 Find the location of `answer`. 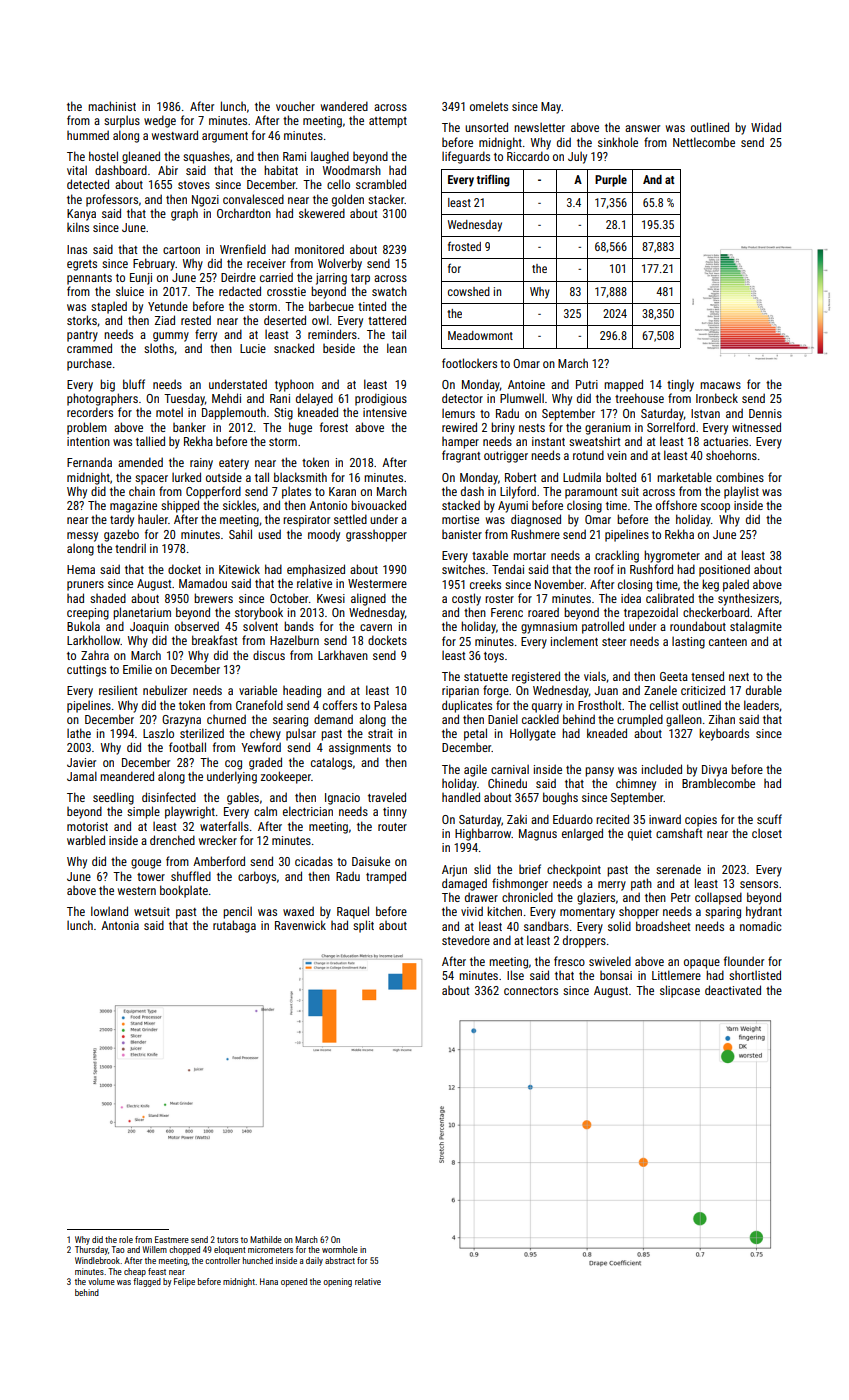

answer is located at coordinates (642, 128).
